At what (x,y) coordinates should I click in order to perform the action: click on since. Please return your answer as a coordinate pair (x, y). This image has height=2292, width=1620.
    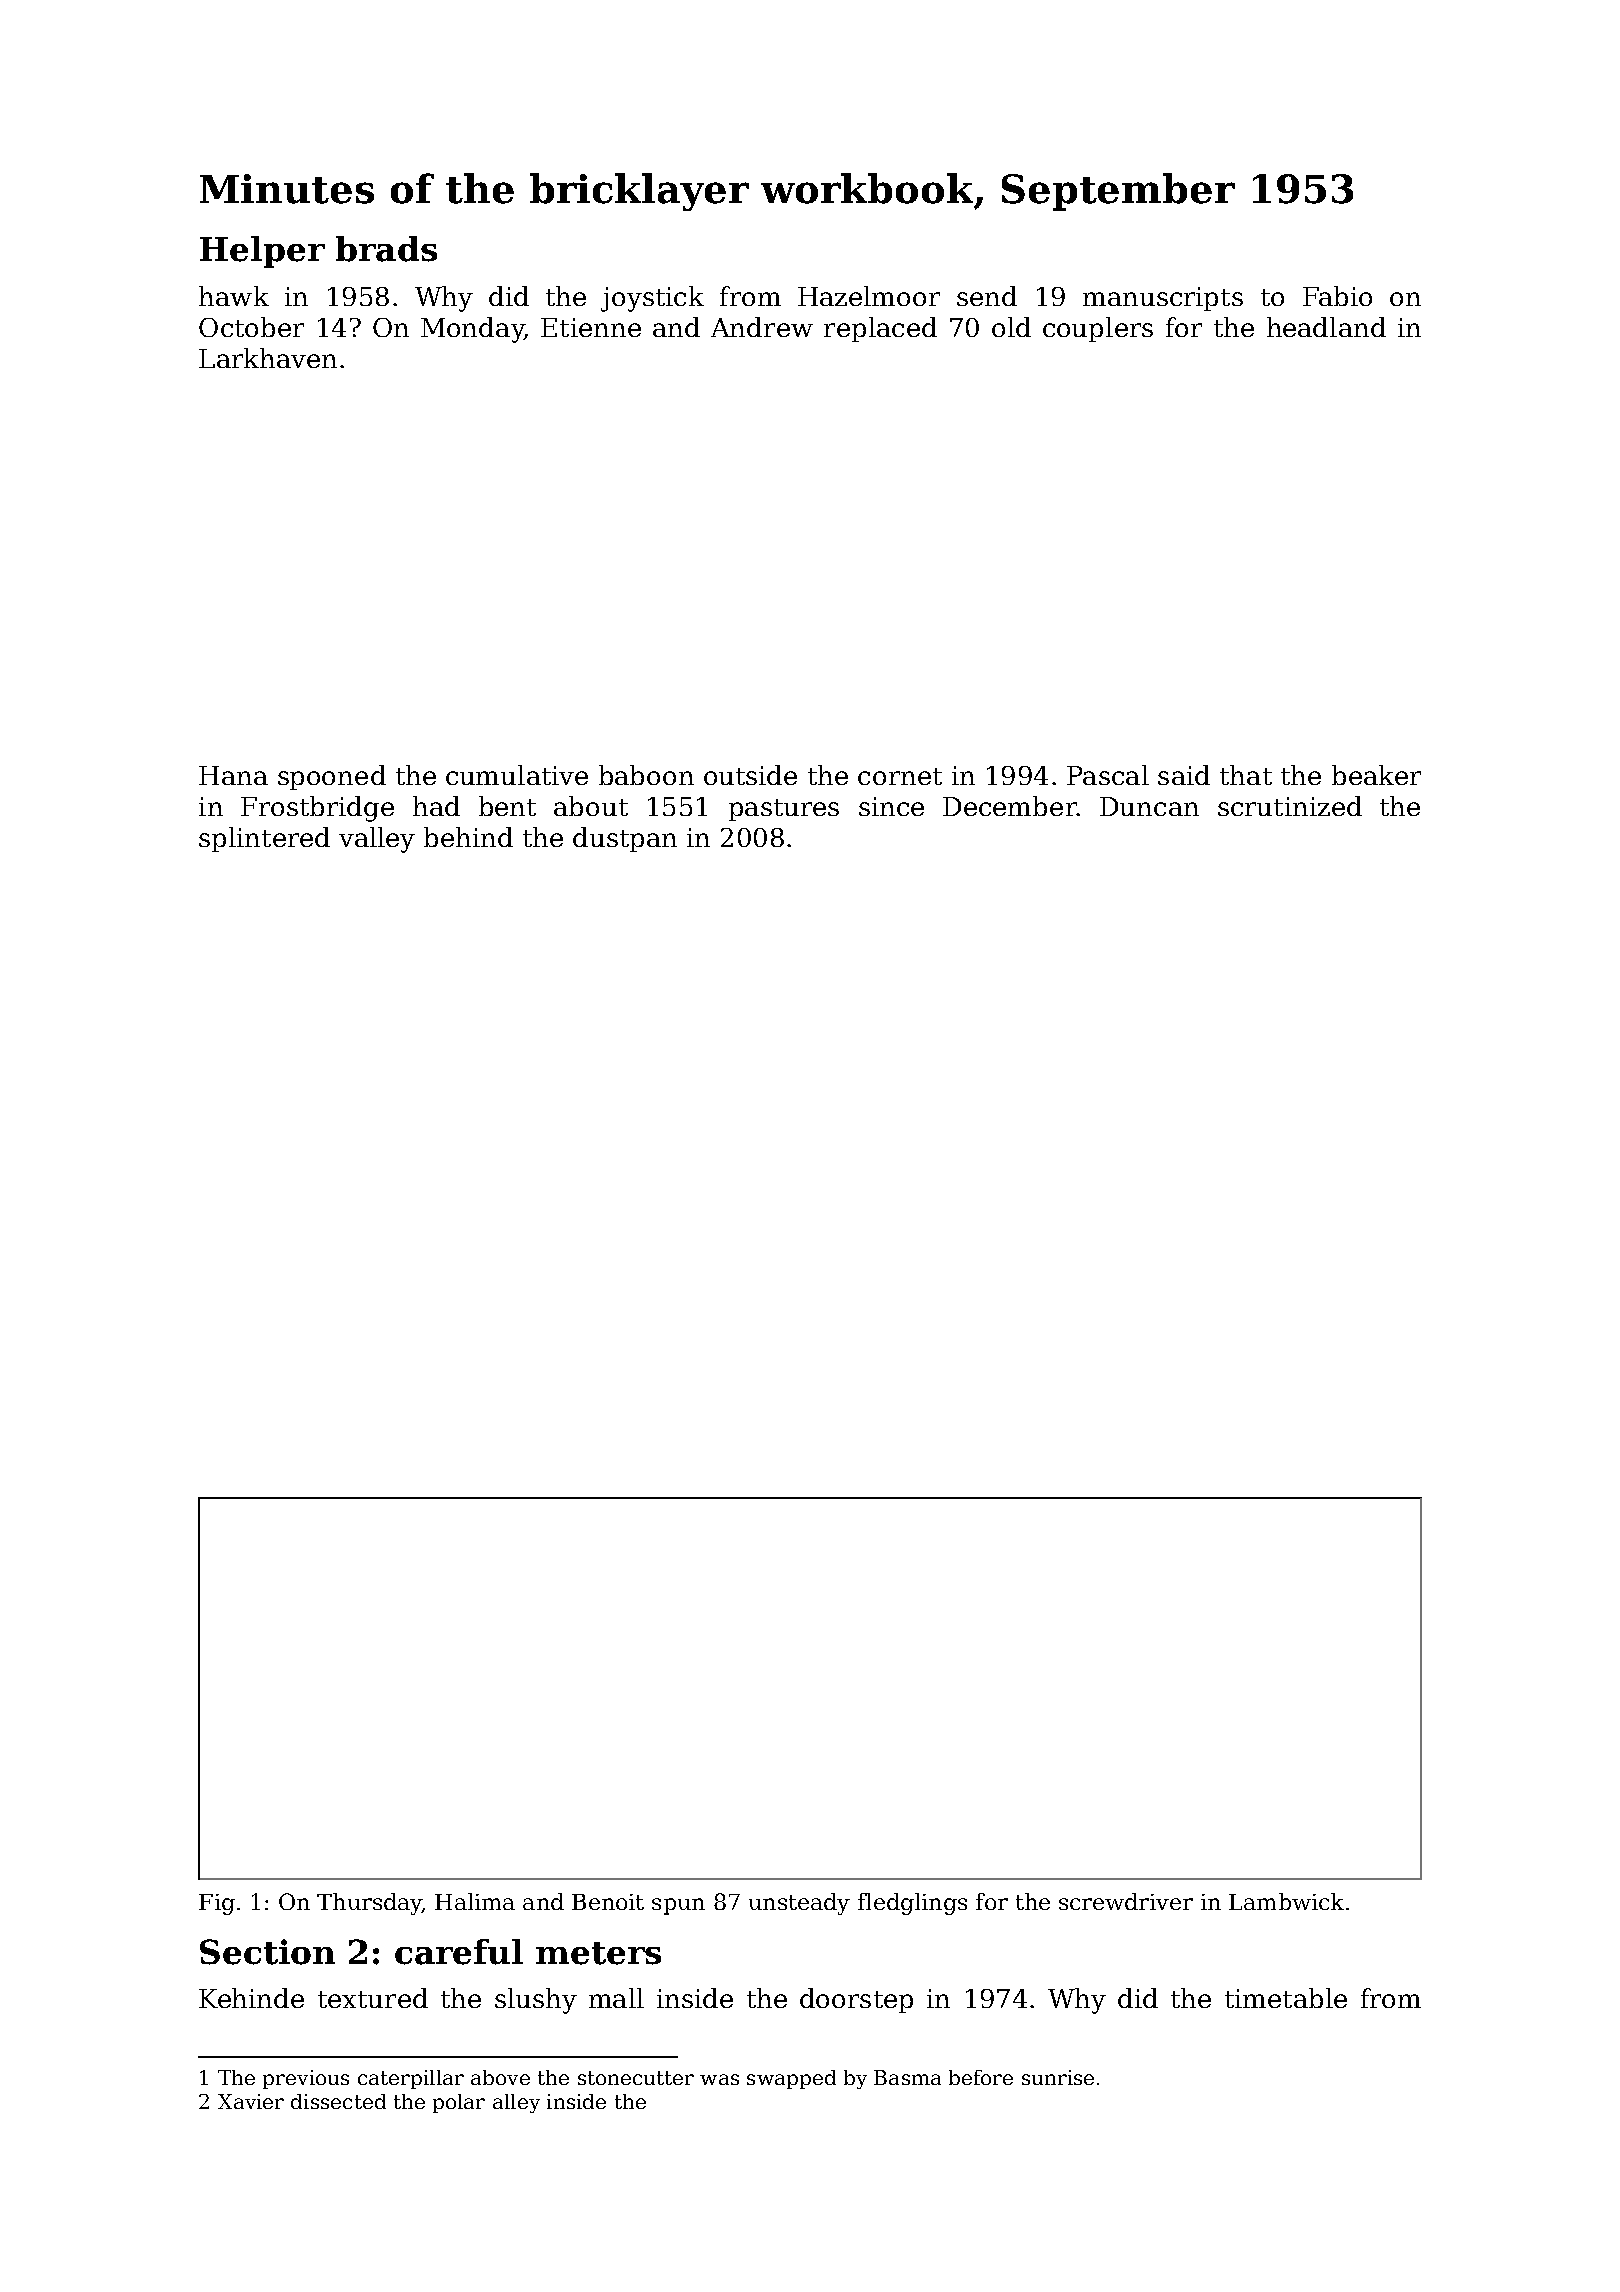
    Looking at the image, I should click on (891, 806).
